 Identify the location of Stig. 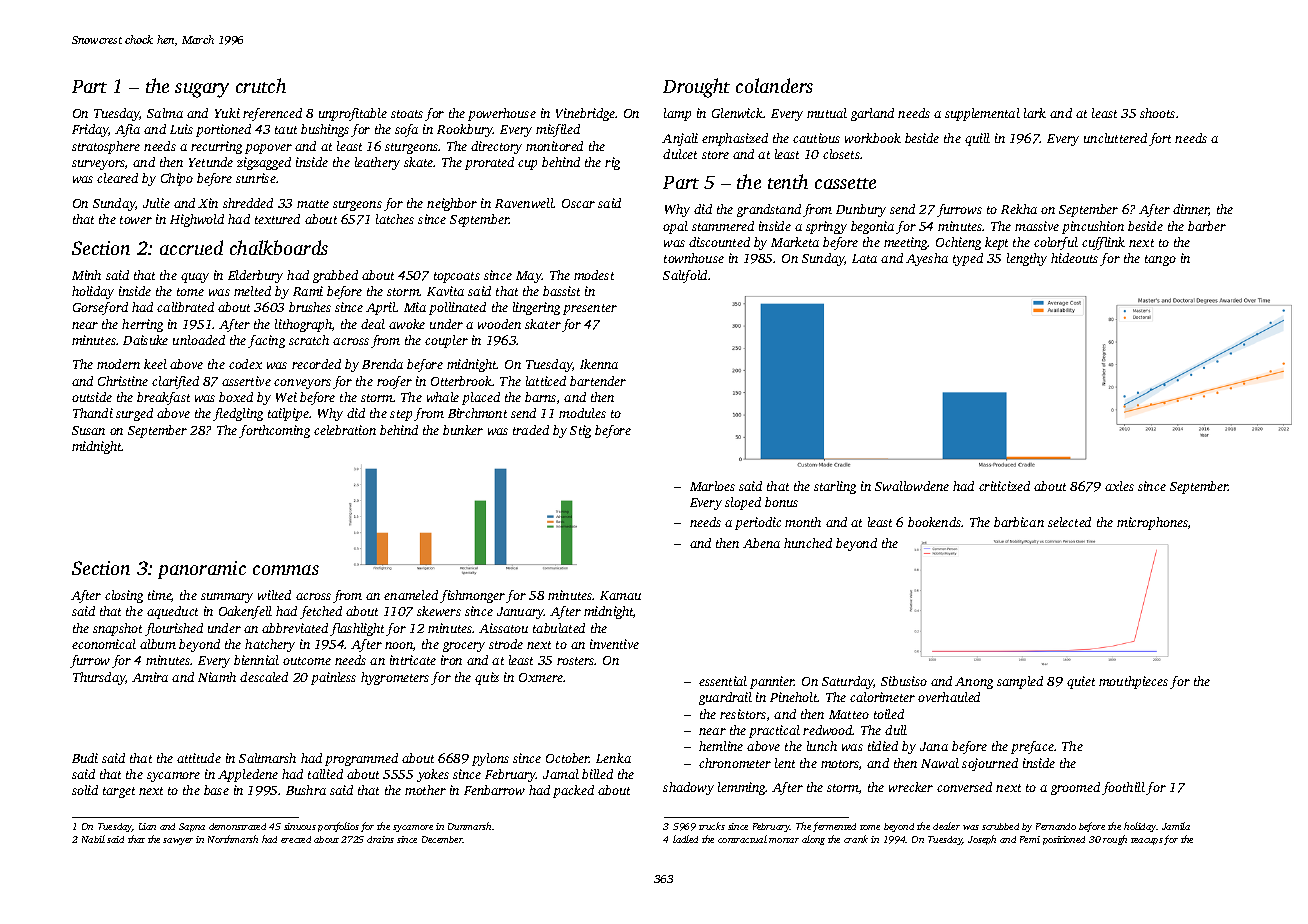
(580, 431).
